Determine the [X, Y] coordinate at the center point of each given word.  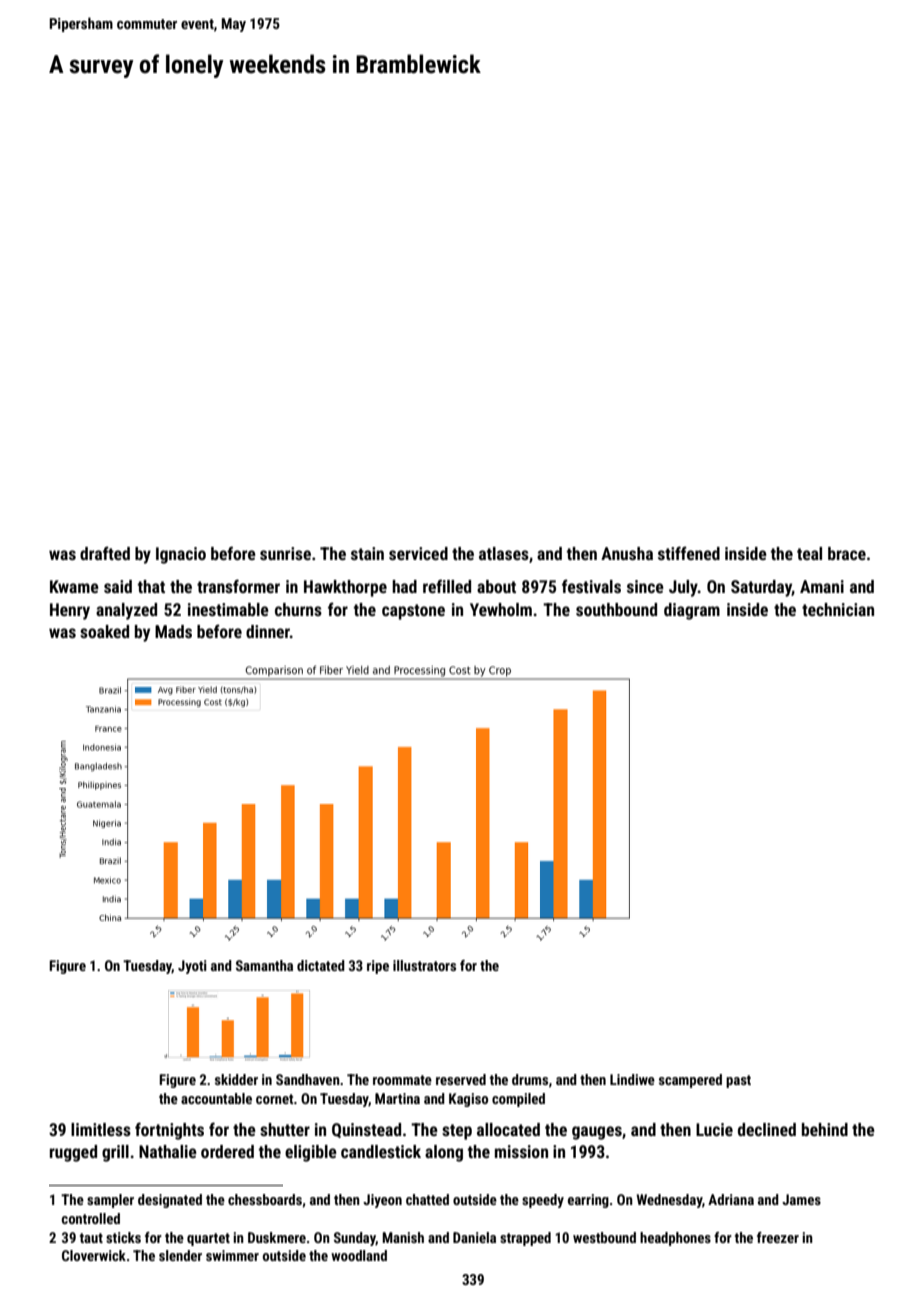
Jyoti [192, 967]
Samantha [264, 965]
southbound [616, 609]
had [404, 586]
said [118, 586]
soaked [104, 631]
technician [838, 609]
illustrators [424, 965]
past [738, 1081]
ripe [378, 967]
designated [170, 1201]
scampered [690, 1081]
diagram [692, 611]
